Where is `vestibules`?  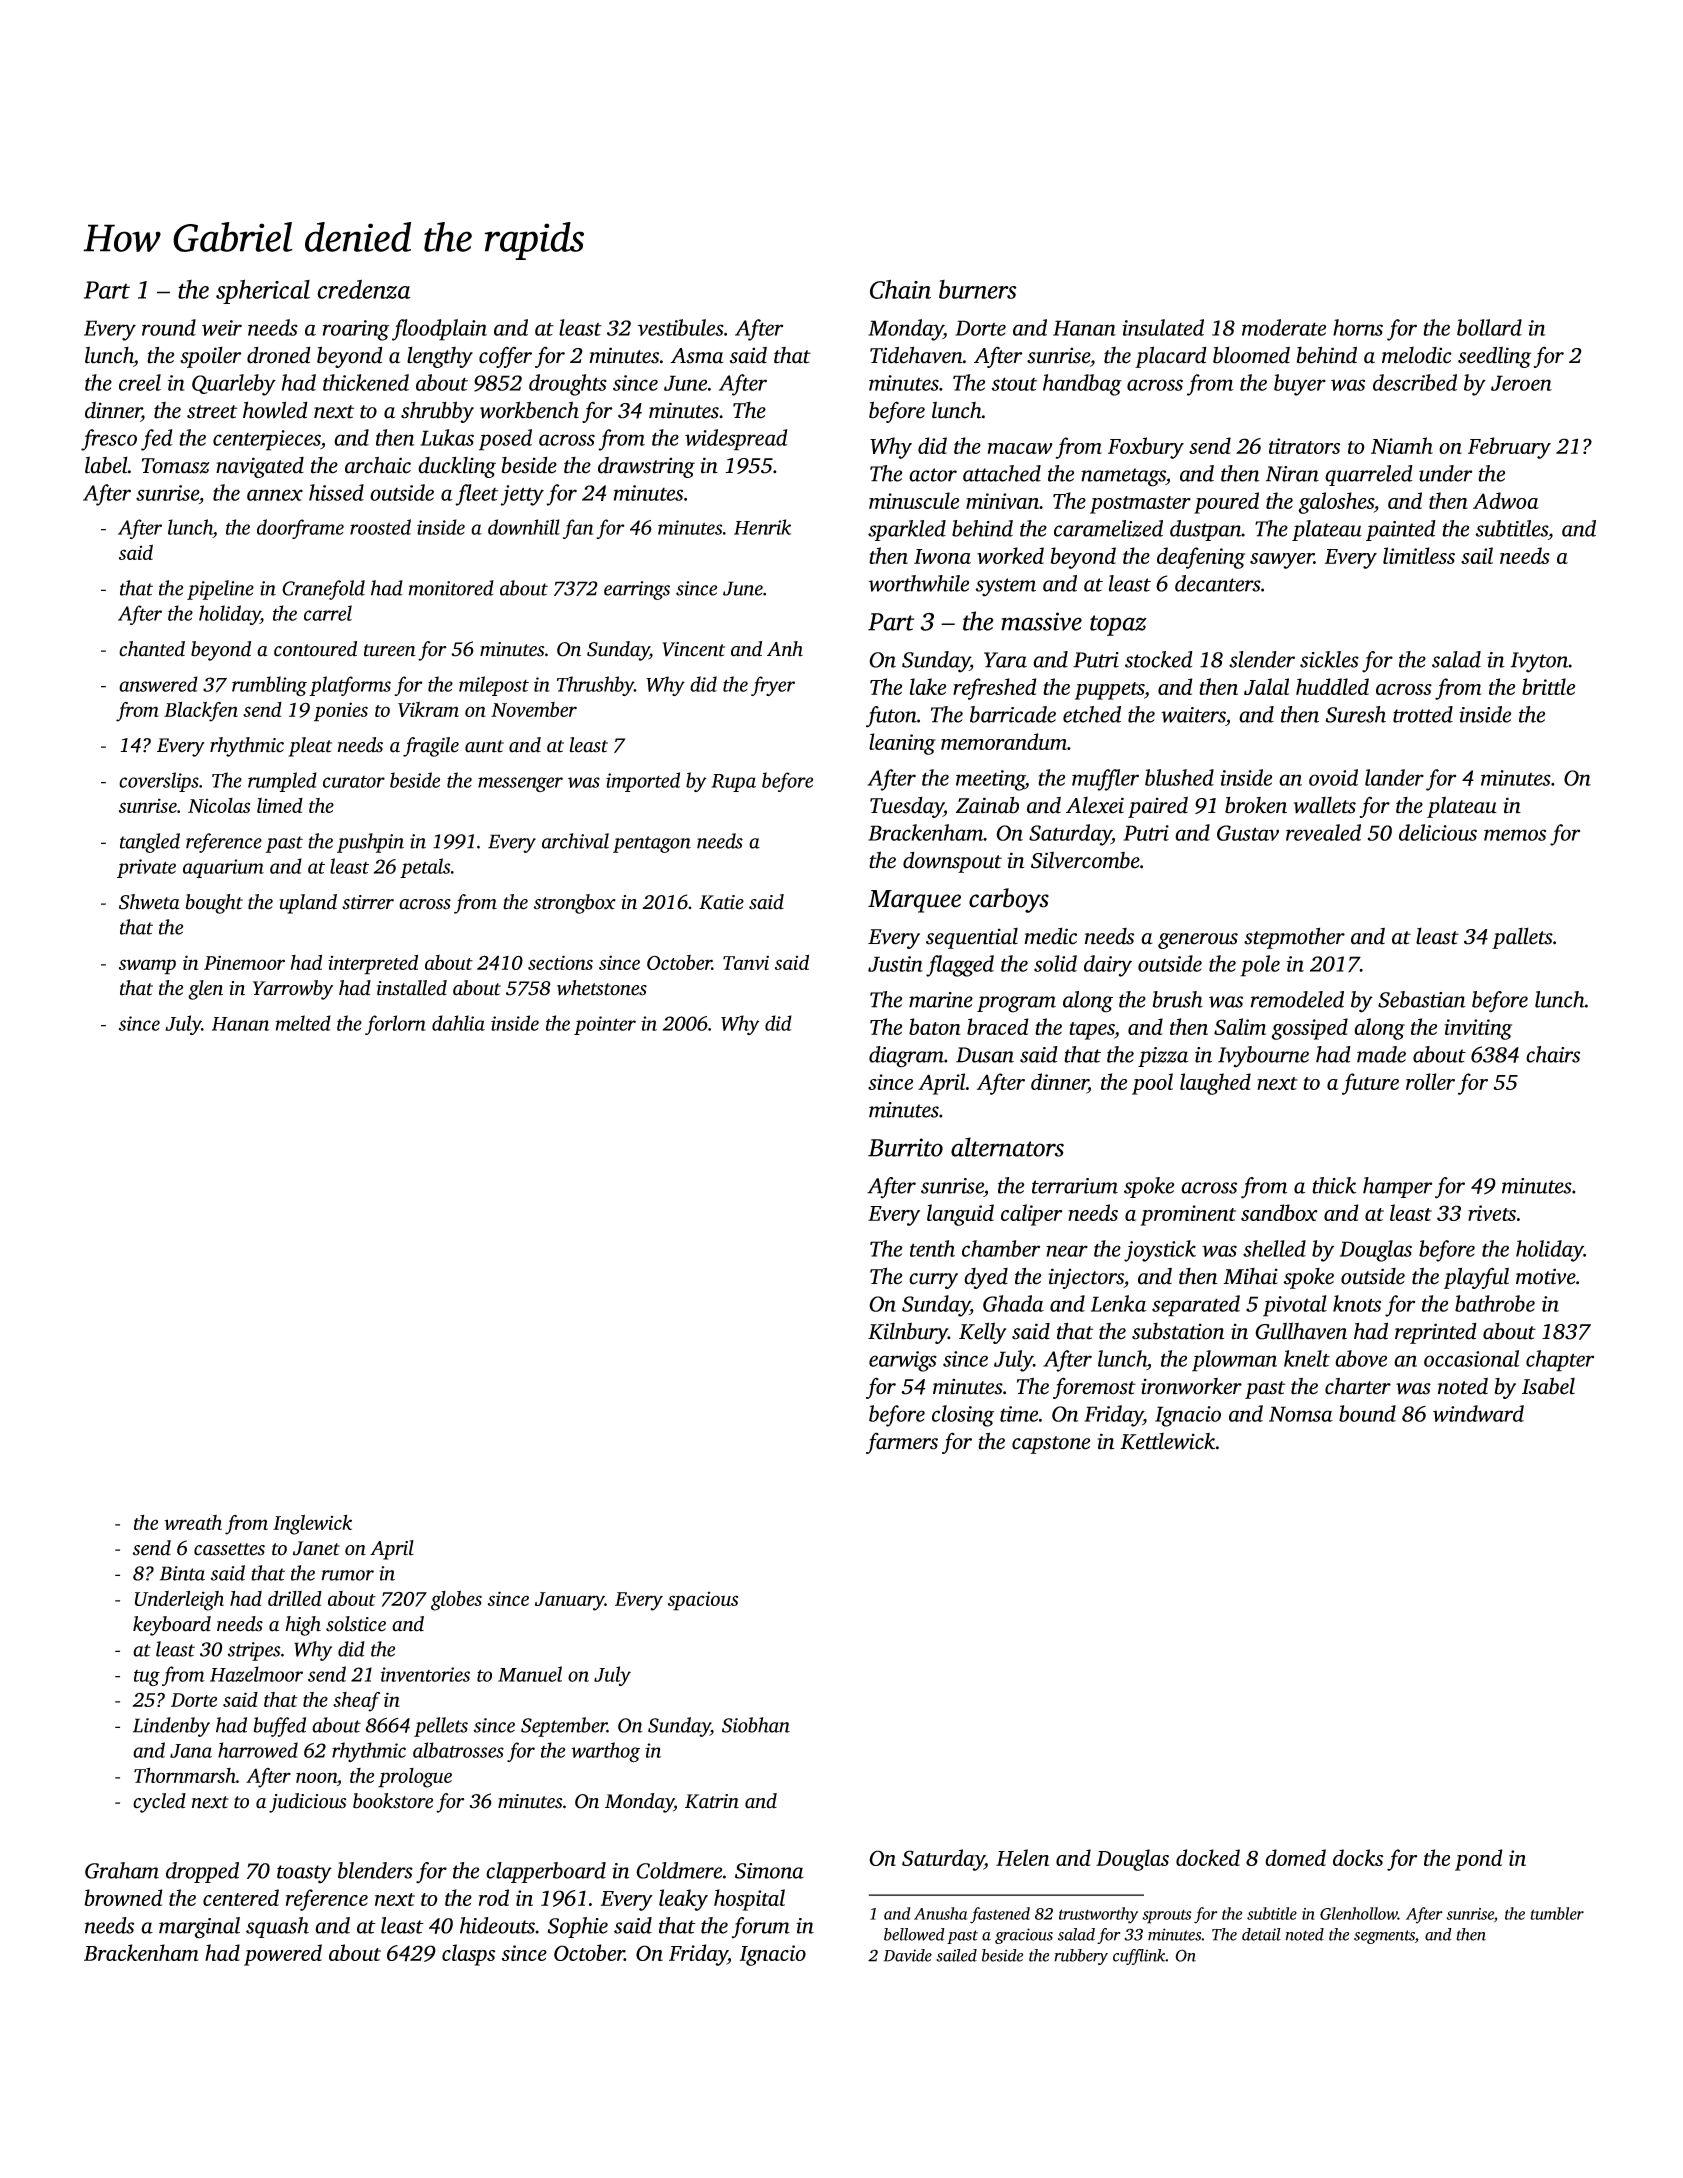 vestibules is located at coordinates (681, 327).
